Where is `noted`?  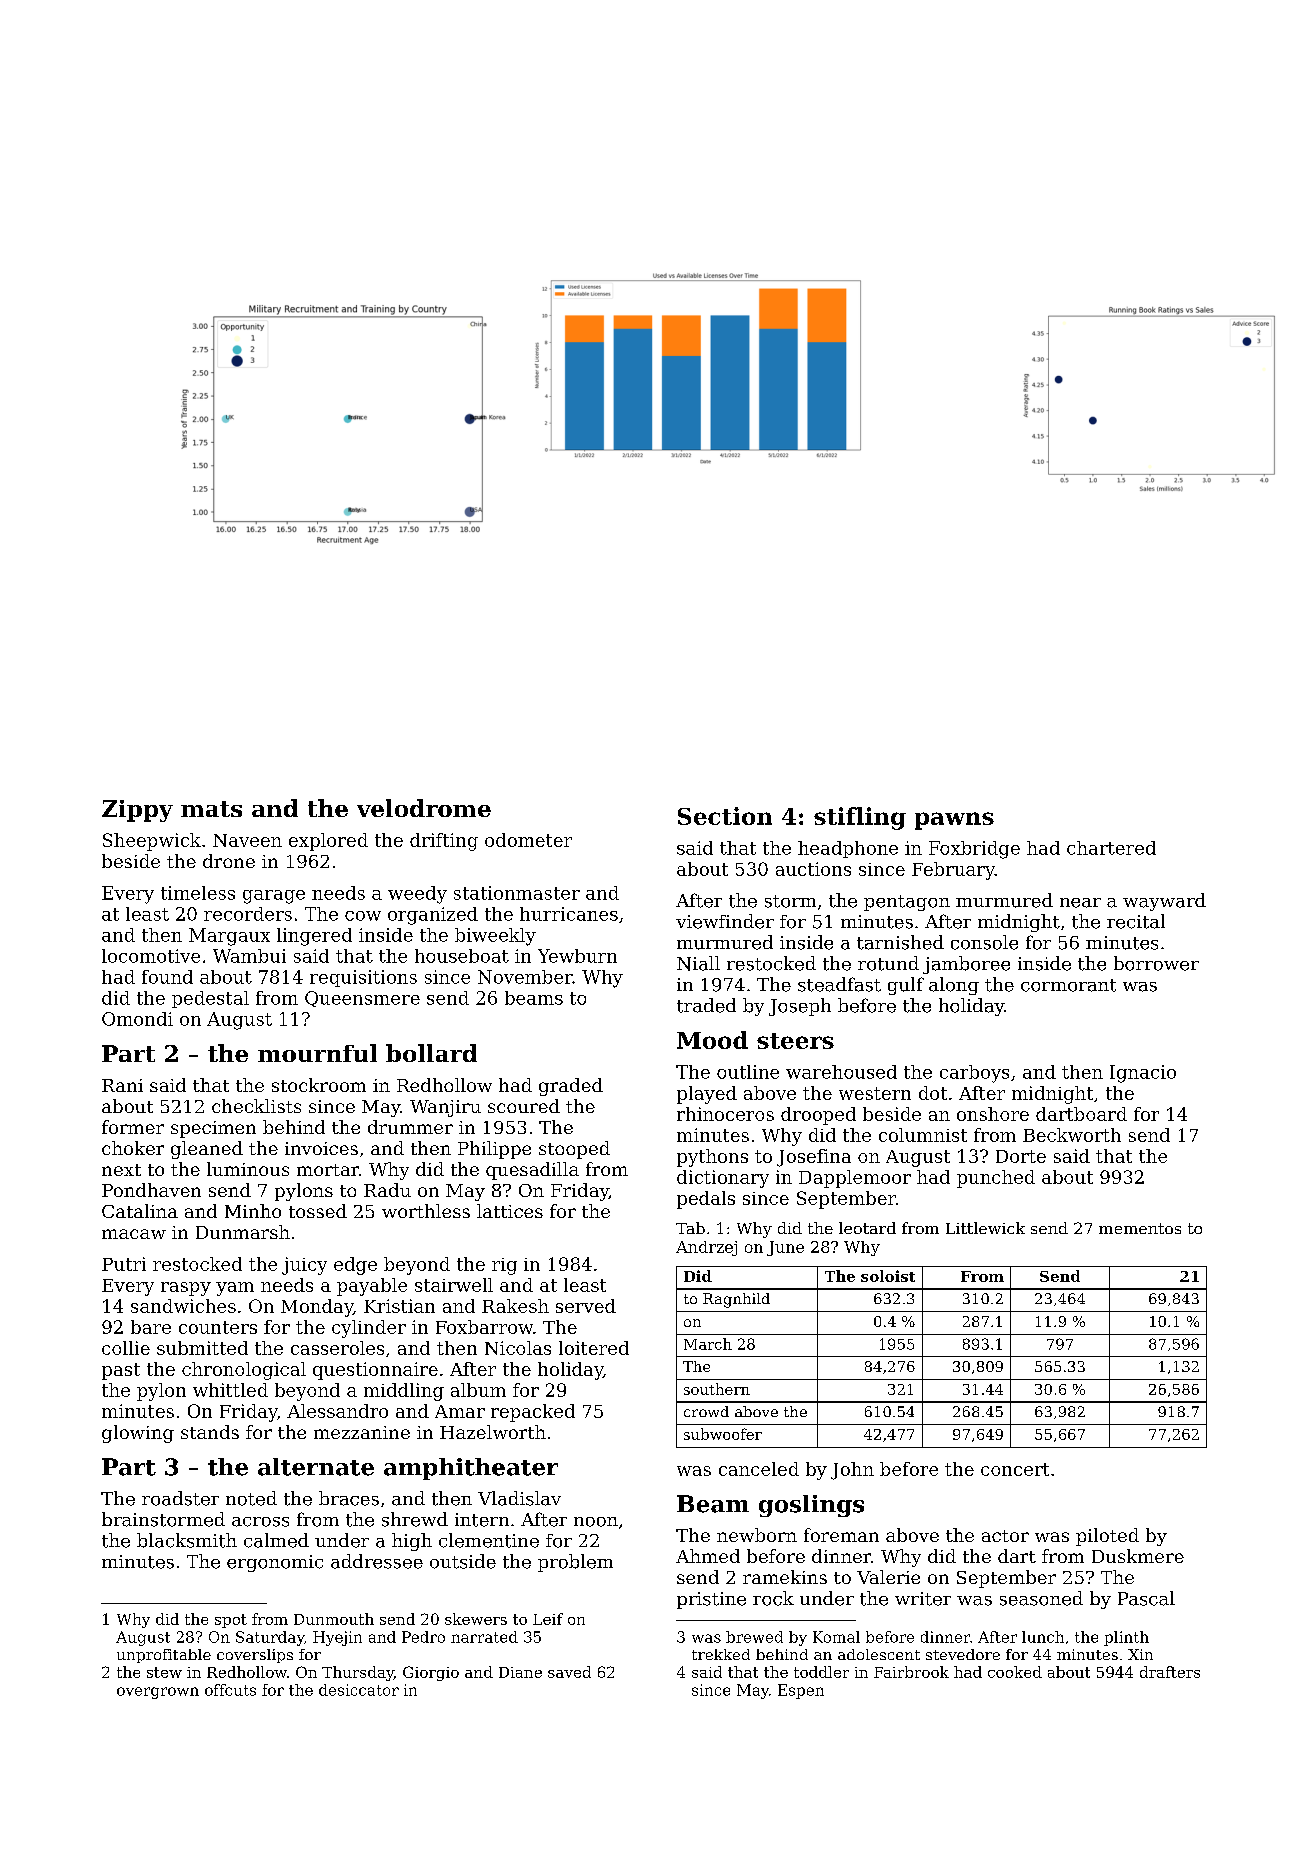 noted is located at coordinates (251, 1498).
